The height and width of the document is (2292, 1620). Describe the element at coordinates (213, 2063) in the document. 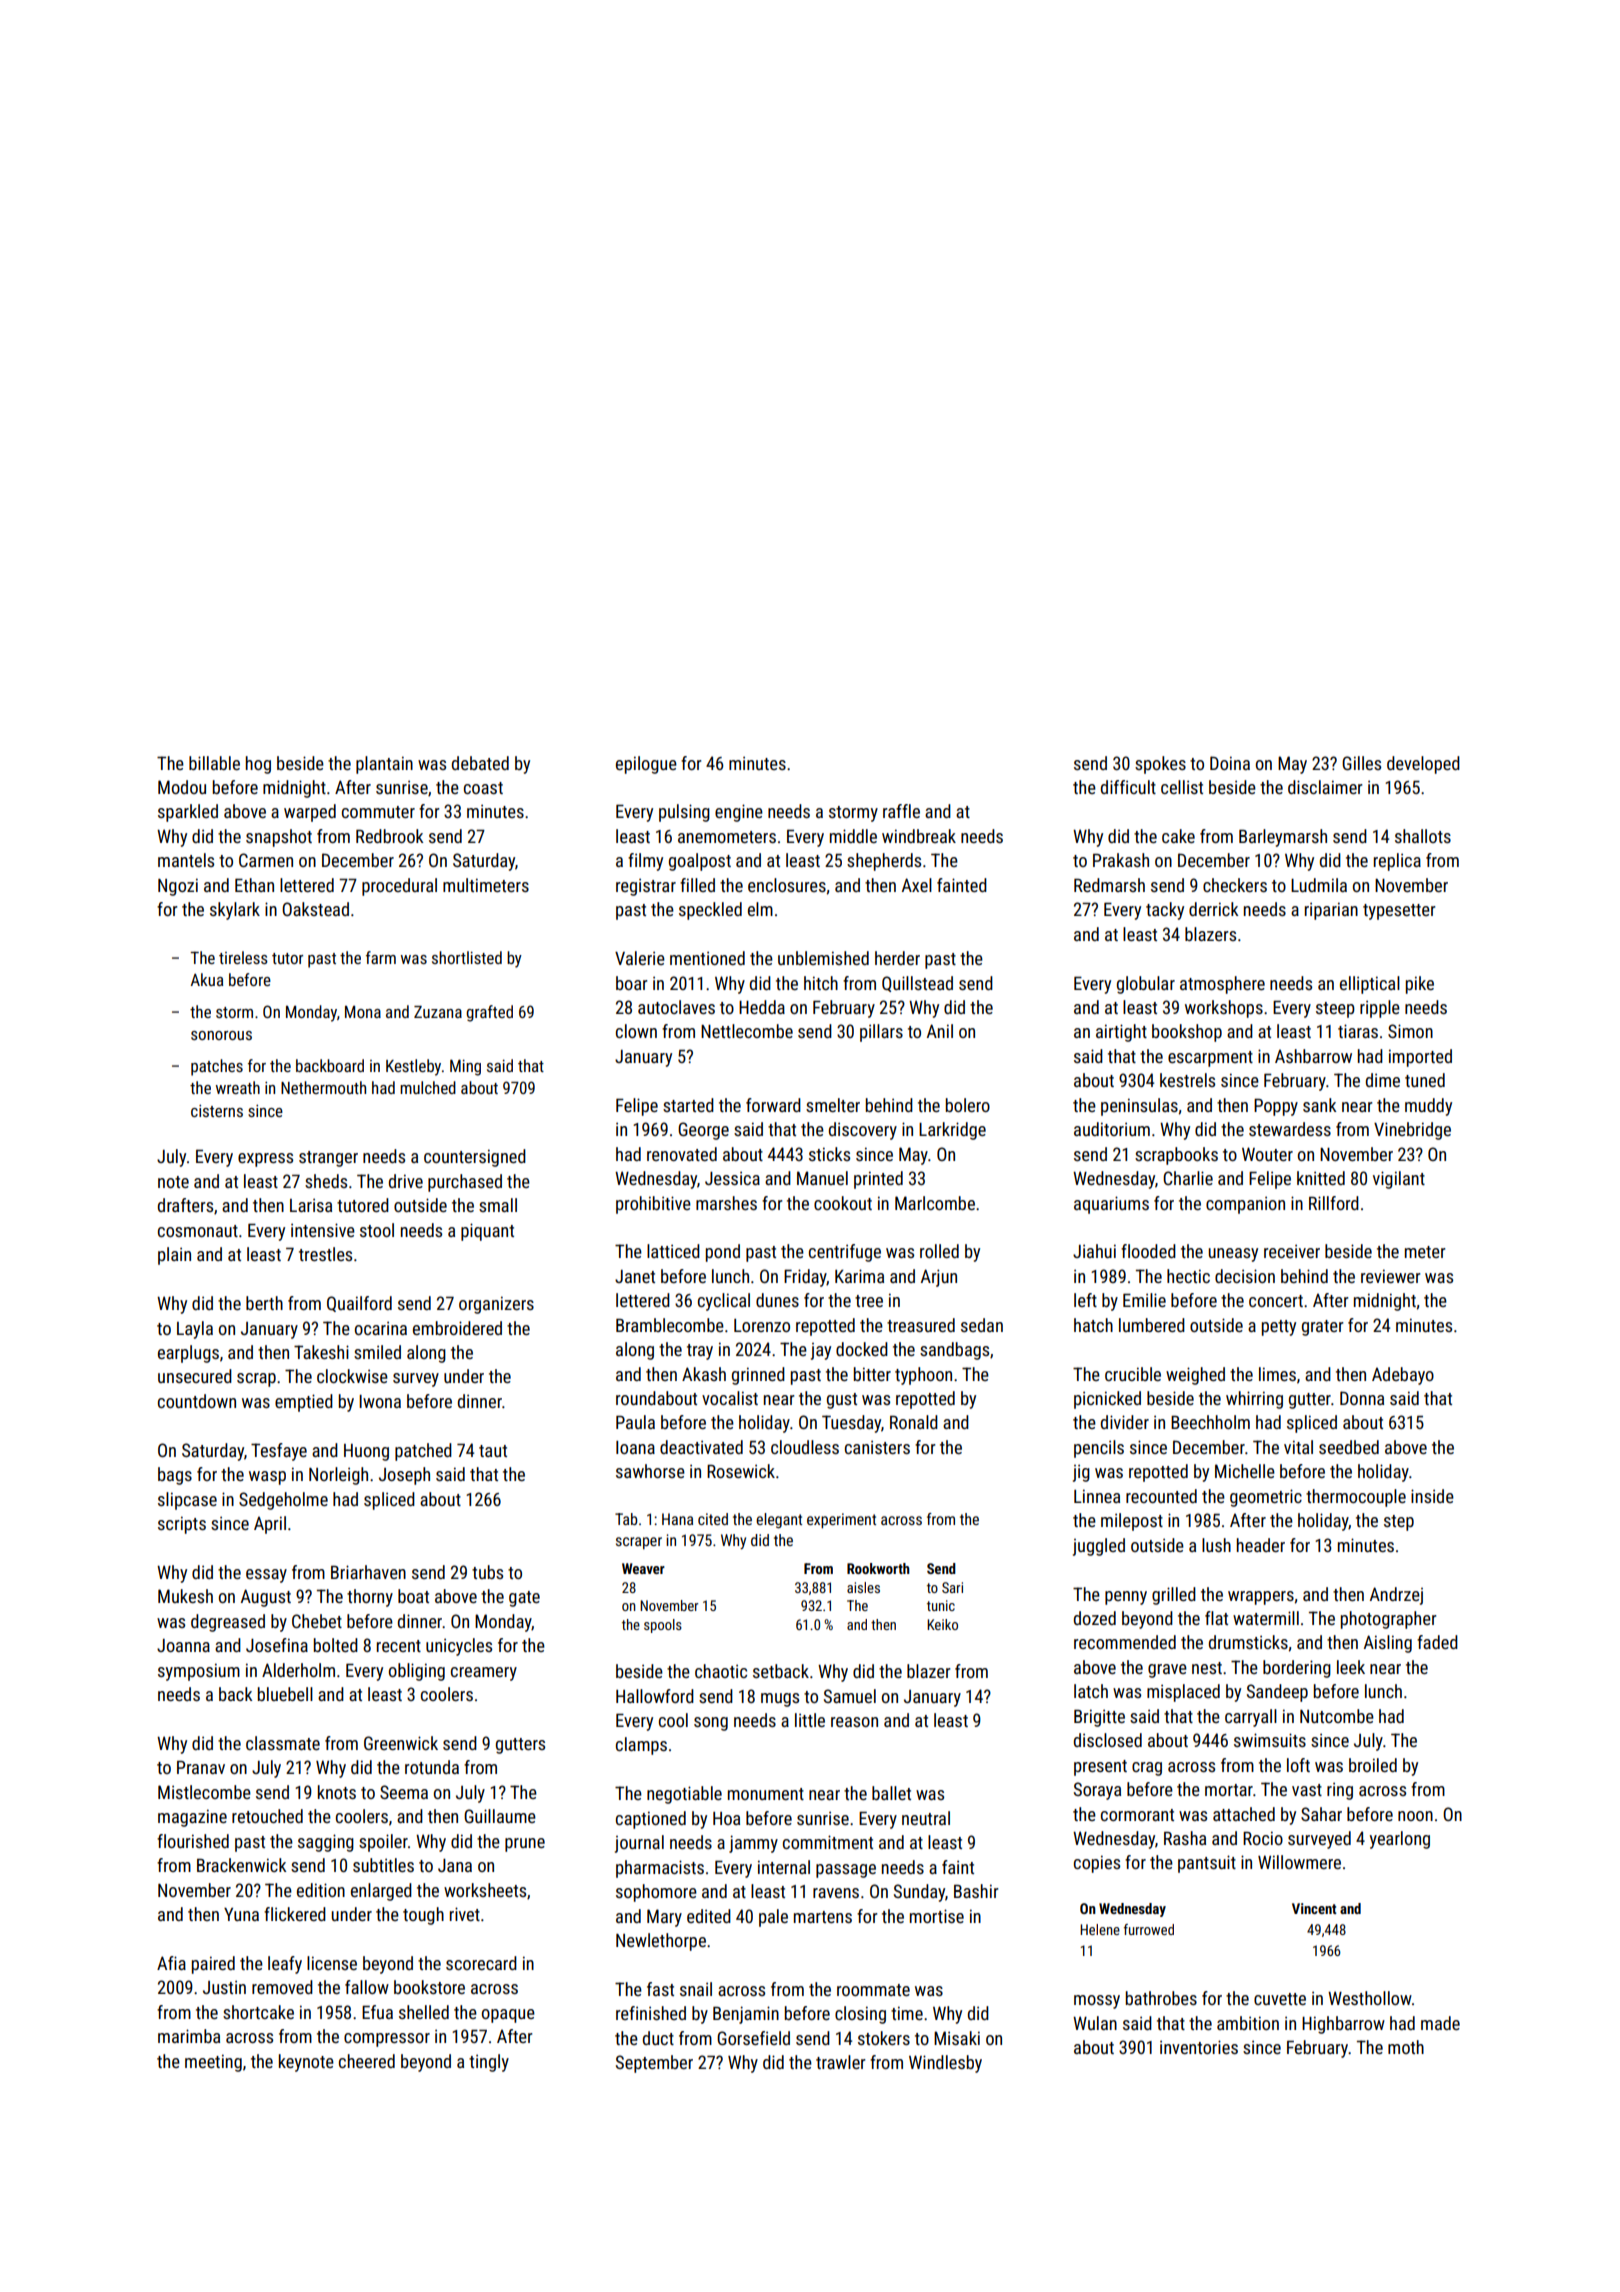

I see `meeting` at that location.
